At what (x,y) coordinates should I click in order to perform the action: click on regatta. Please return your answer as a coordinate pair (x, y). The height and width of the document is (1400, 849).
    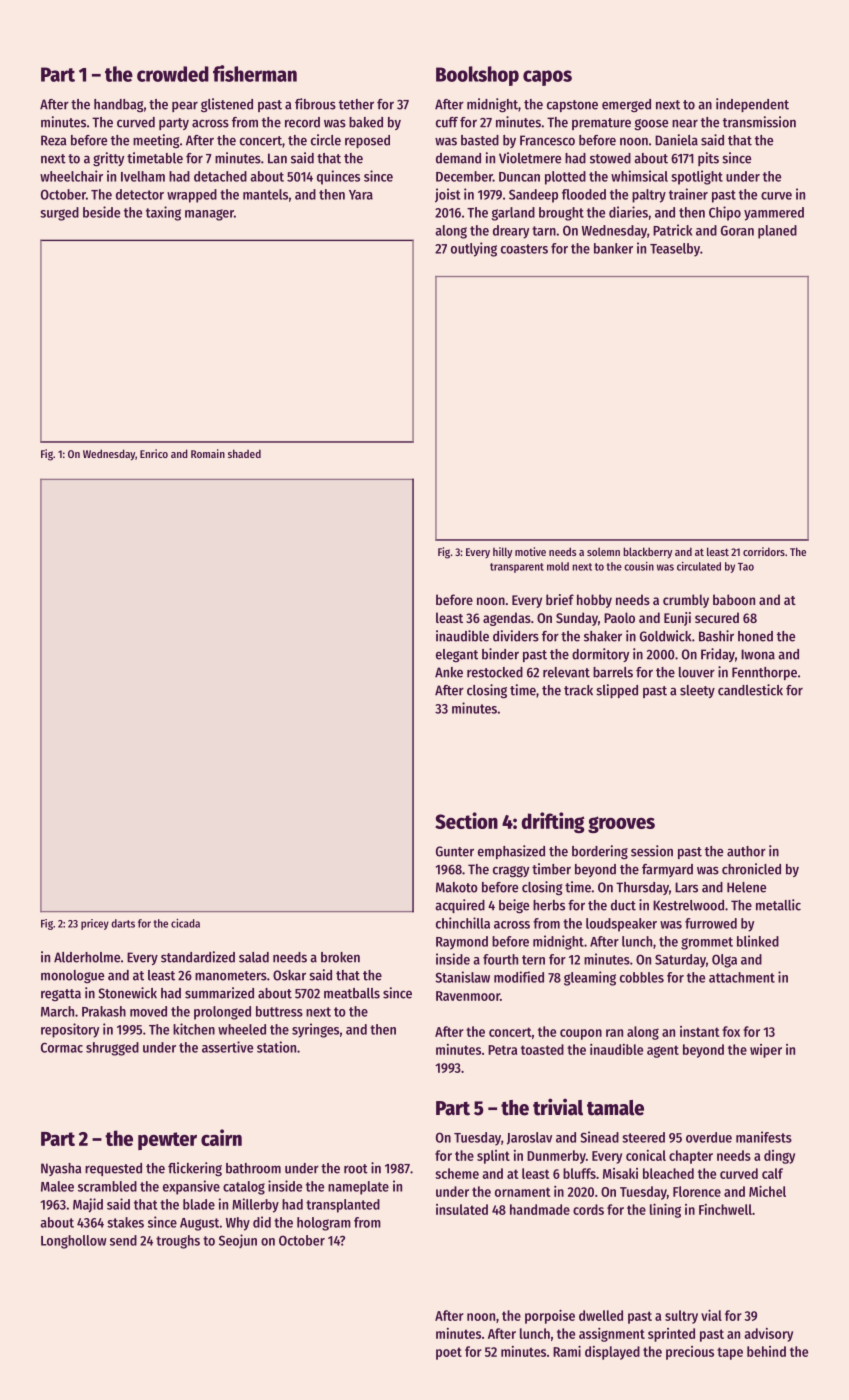
    Looking at the image, I should click on (61, 995).
